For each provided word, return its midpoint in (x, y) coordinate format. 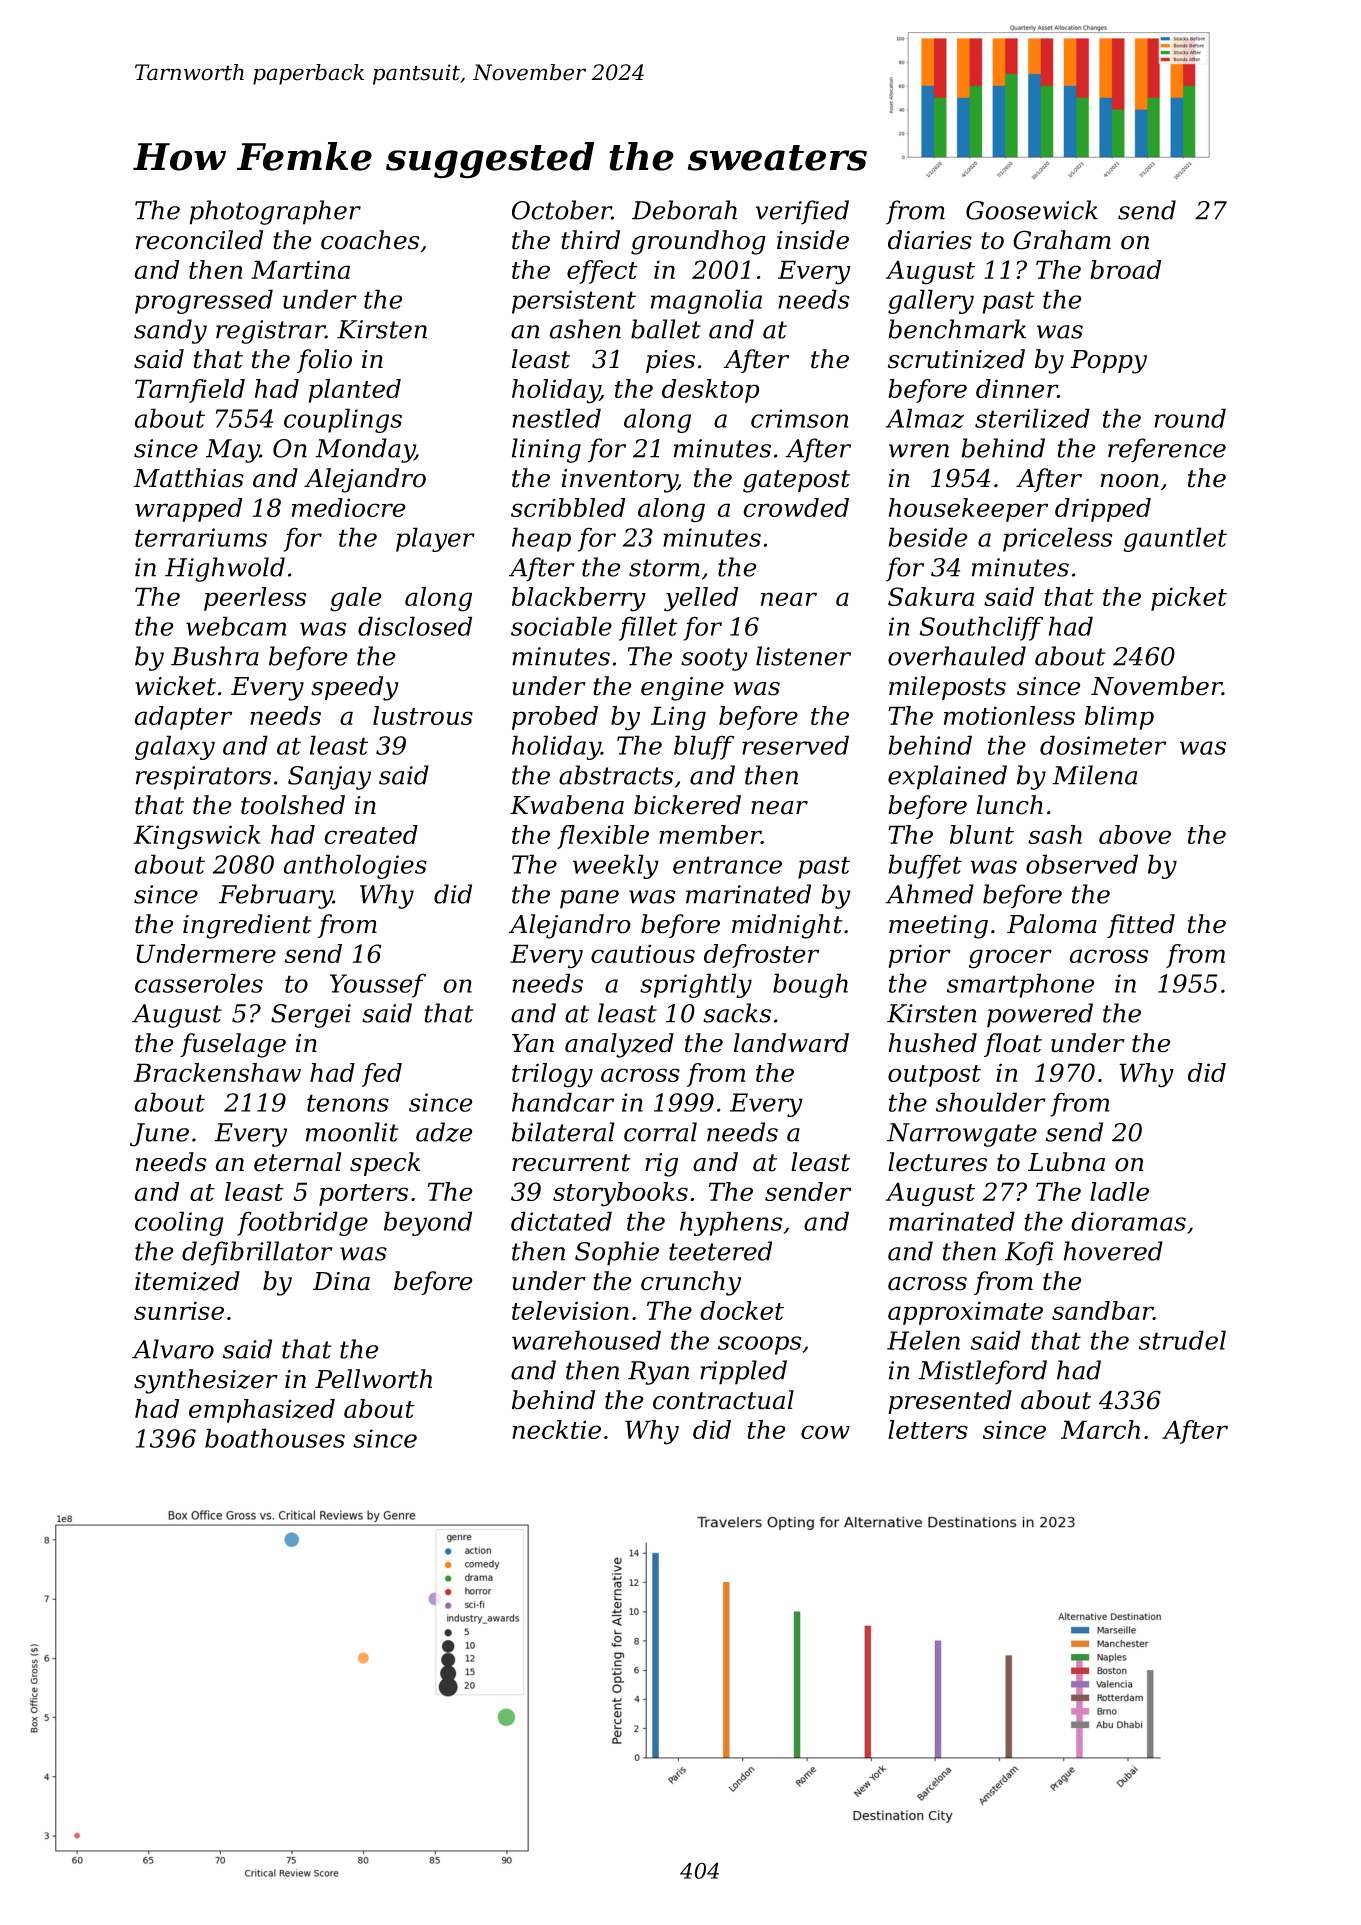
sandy (170, 331)
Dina (341, 1281)
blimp (1119, 718)
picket (1189, 599)
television (570, 1310)
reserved (795, 745)
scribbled (568, 507)
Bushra (215, 656)
